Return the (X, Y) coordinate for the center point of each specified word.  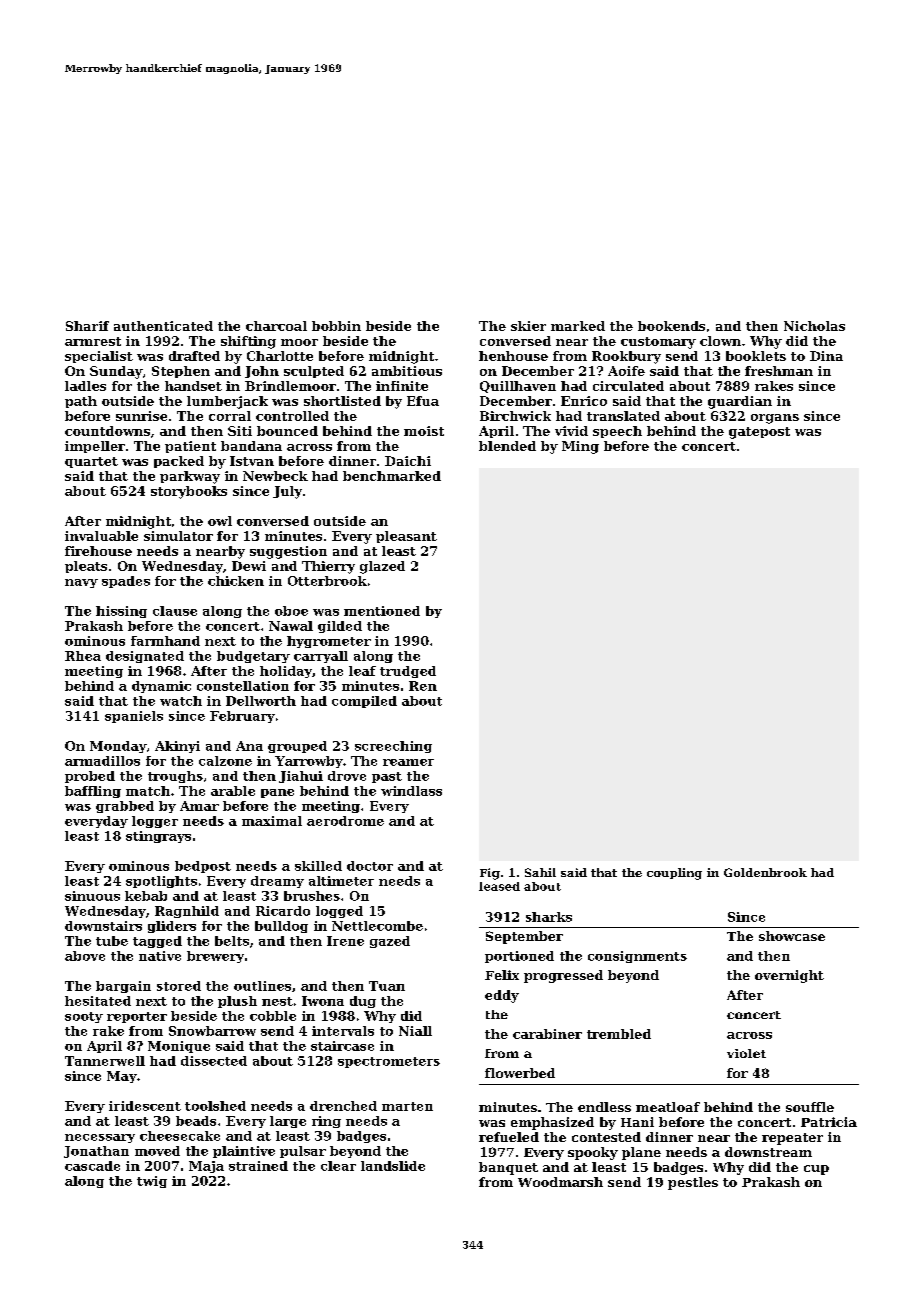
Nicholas (814, 326)
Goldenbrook (765, 872)
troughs (175, 777)
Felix (502, 975)
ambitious (407, 371)
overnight (789, 976)
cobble (273, 1016)
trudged (408, 672)
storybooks (189, 492)
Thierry (328, 567)
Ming (580, 447)
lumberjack (227, 402)
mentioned (382, 611)
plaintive (244, 1152)
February (242, 717)
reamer (408, 762)
